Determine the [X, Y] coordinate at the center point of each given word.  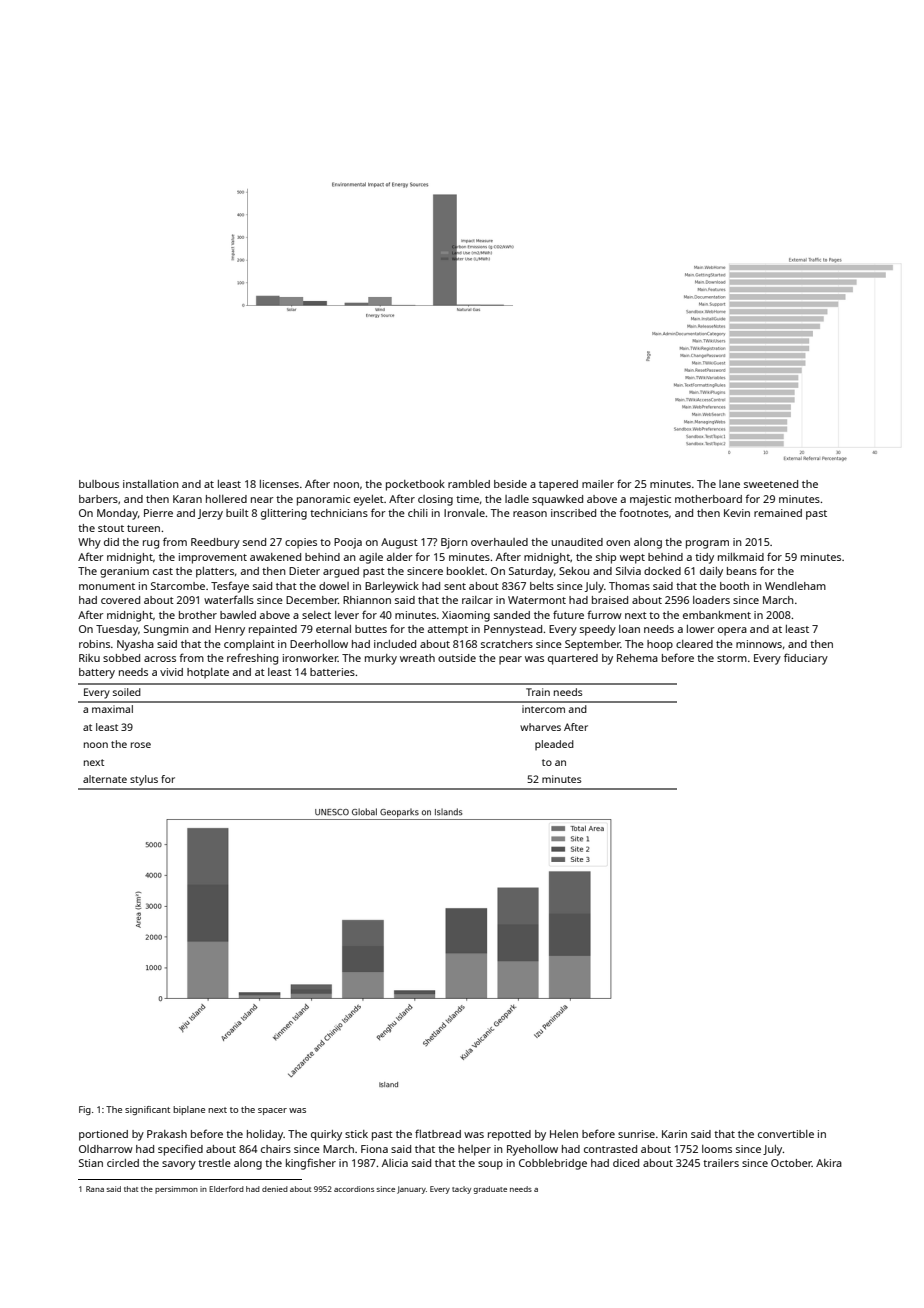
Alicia [395, 1163]
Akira [829, 1163]
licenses [279, 484]
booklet [466, 571]
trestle [214, 1163]
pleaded [554, 745]
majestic [650, 500]
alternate [105, 779]
